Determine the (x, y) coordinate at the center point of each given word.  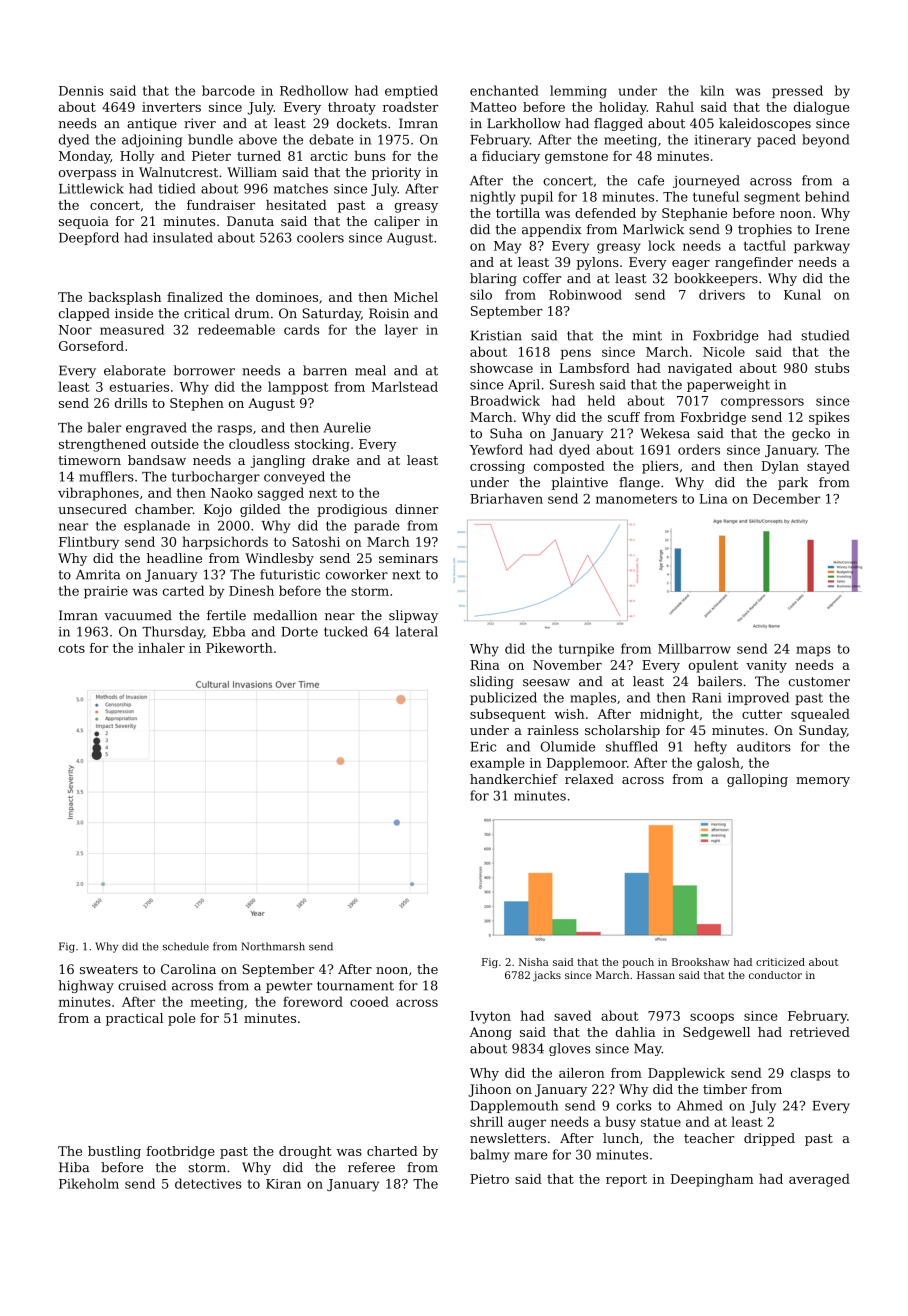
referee (371, 1167)
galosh (718, 764)
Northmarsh (273, 946)
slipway (413, 616)
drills (131, 403)
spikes (829, 418)
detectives (208, 1183)
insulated (183, 237)
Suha (506, 433)
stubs (832, 368)
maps (813, 651)
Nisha (534, 962)
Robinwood (585, 294)
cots (72, 648)
